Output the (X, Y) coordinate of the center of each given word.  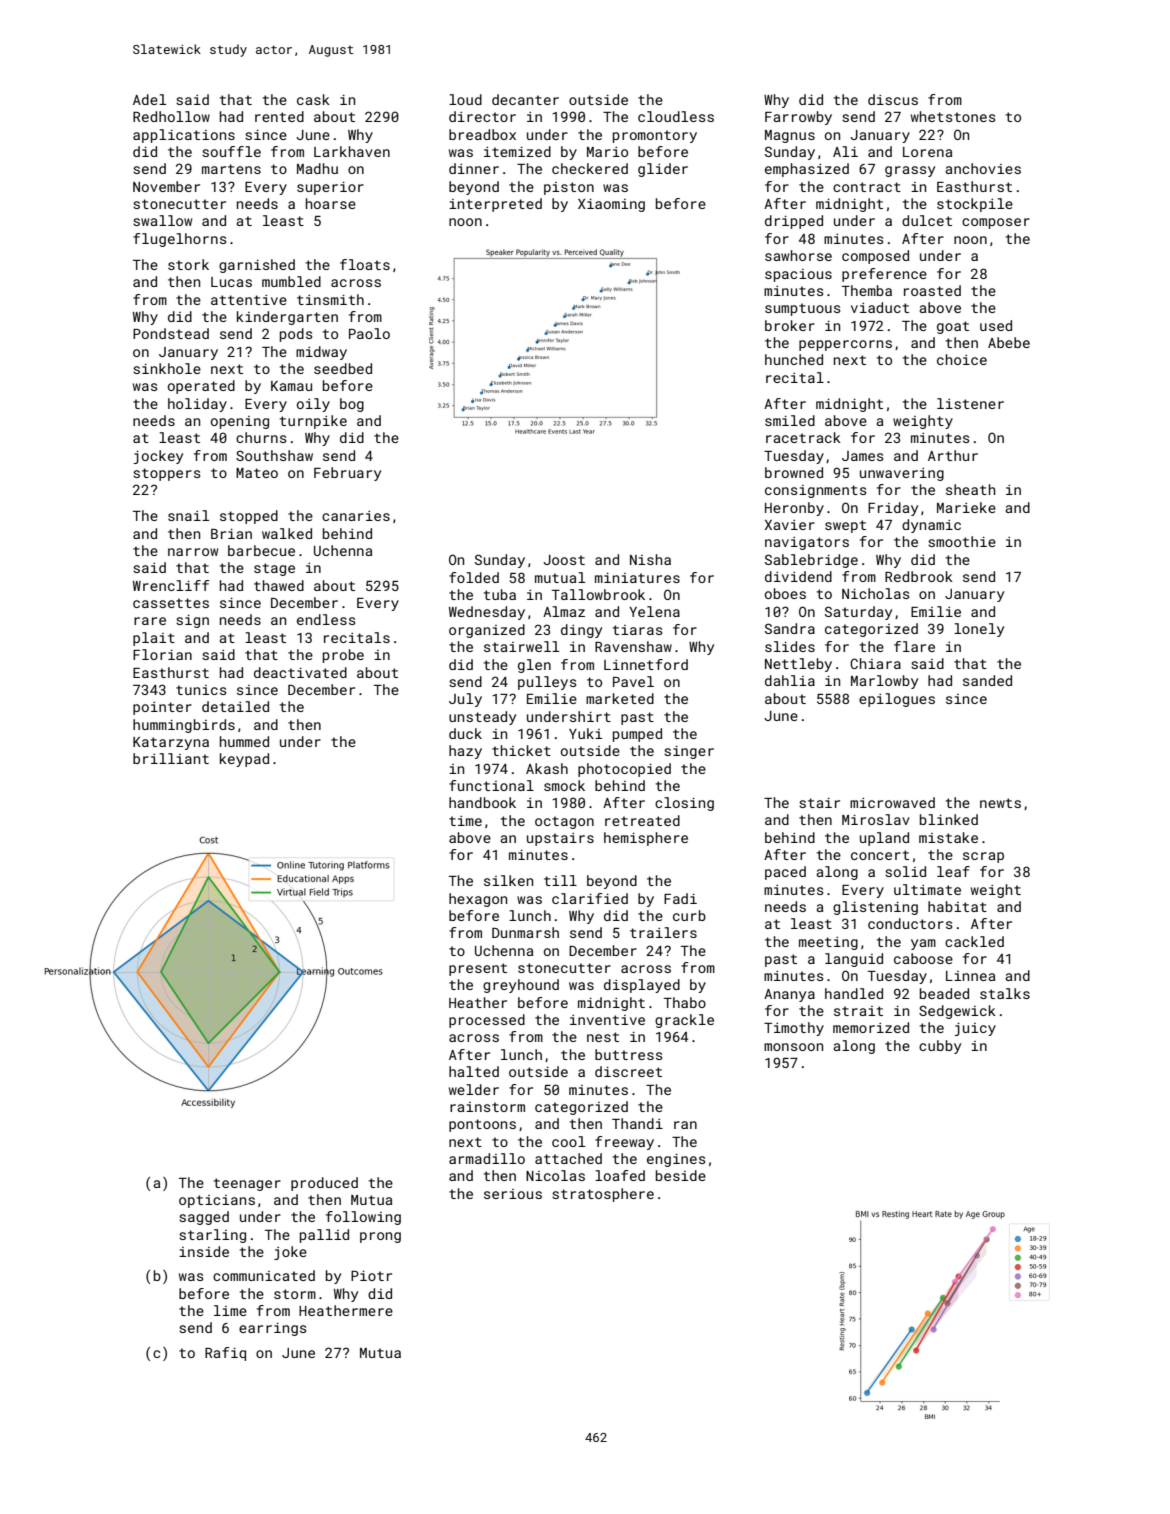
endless (326, 619)
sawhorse (798, 255)
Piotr (371, 1276)
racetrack (803, 437)
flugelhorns (179, 240)
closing (684, 804)
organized (487, 631)
